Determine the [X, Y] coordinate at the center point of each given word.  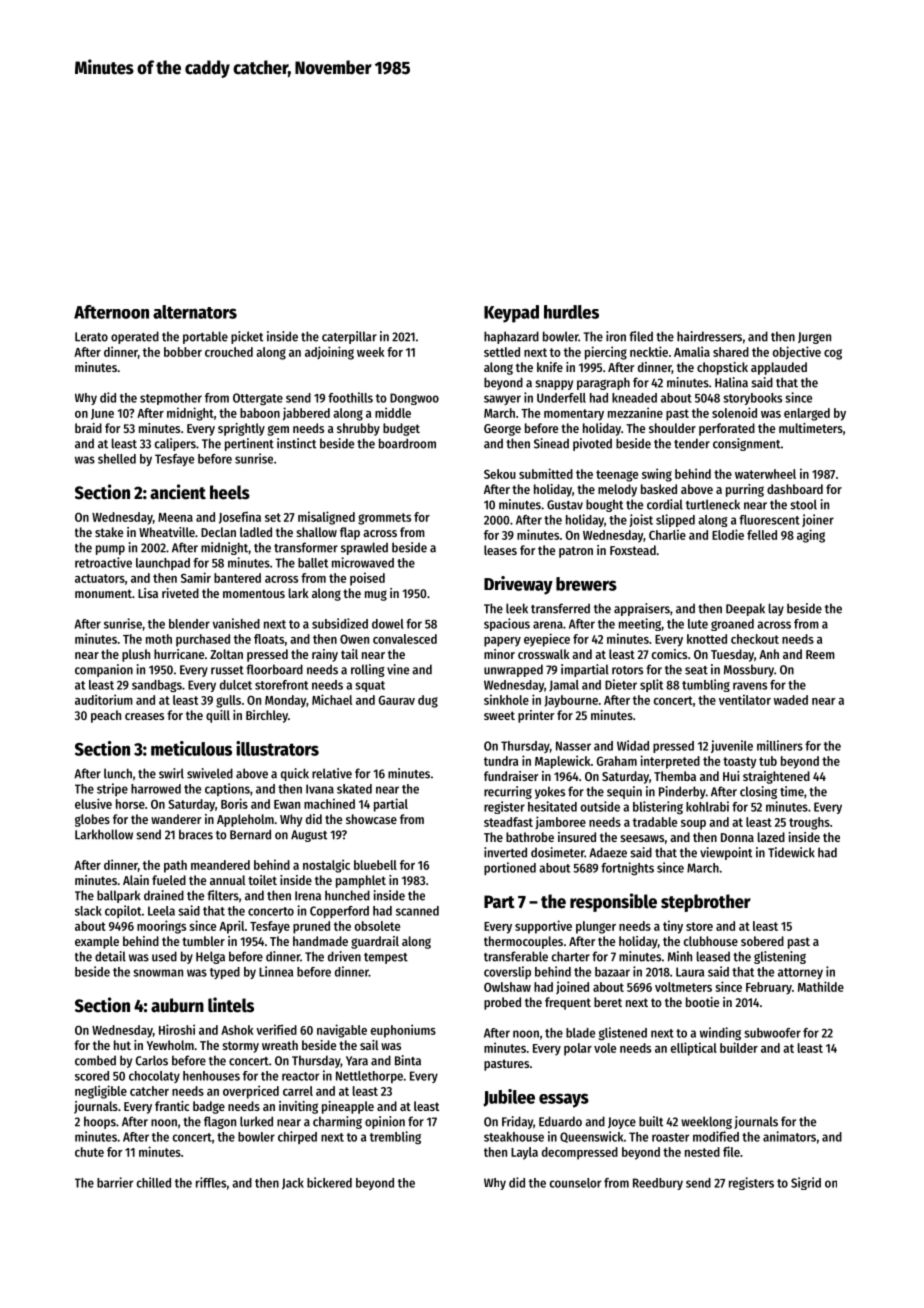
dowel [388, 624]
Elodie [728, 534]
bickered [329, 1182]
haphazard [511, 337]
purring [745, 490]
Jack [293, 1183]
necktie [649, 351]
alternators [195, 312]
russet [227, 670]
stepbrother [706, 903]
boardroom [407, 443]
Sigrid [806, 1183]
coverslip [507, 972]
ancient [178, 492]
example [97, 942]
